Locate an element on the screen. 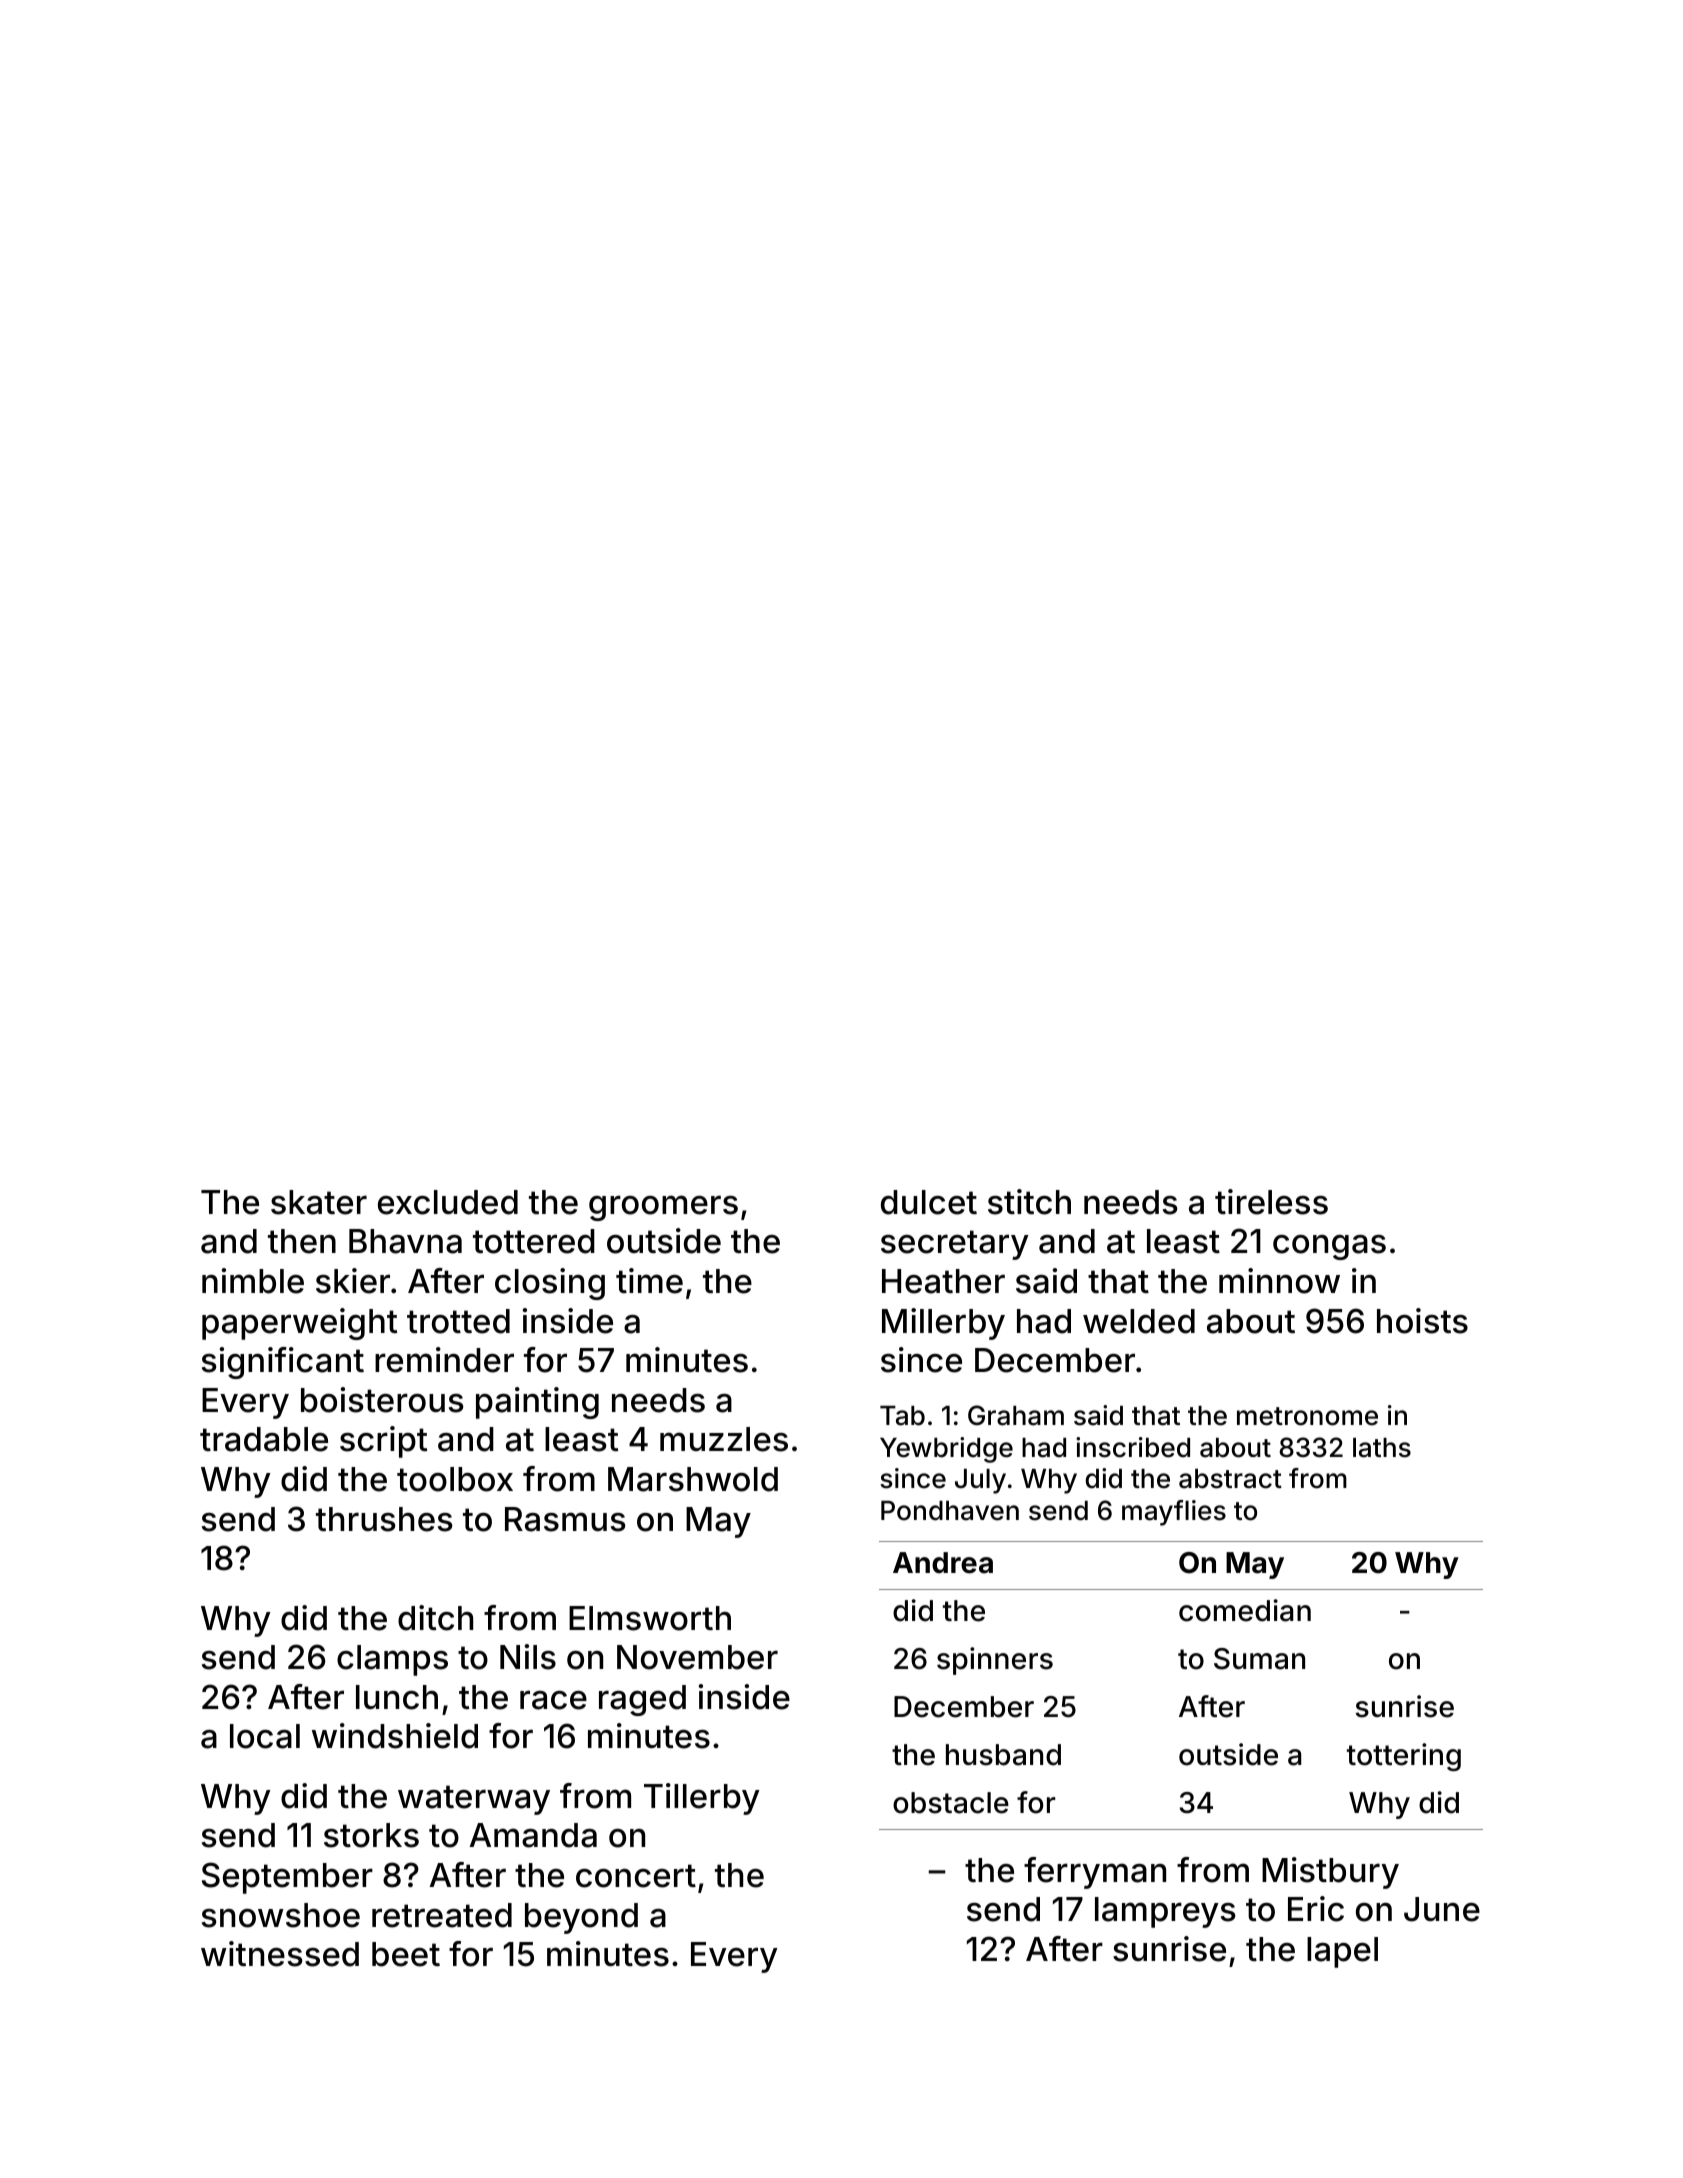 This screenshot has width=1683, height=2178. raged is located at coordinates (642, 1700).
